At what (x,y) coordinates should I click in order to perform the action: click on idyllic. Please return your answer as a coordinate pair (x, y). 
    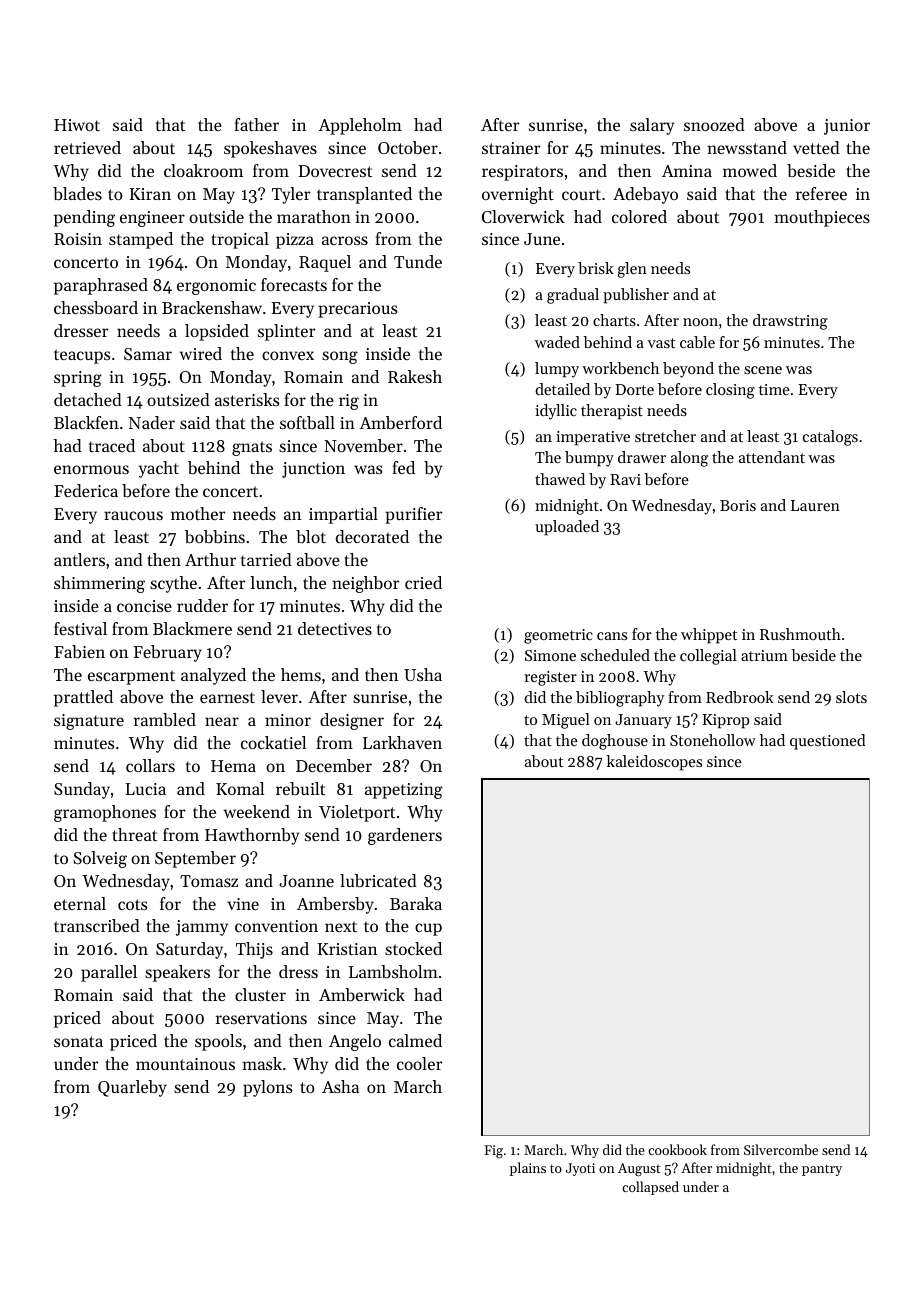
    Looking at the image, I should click on (556, 412).
